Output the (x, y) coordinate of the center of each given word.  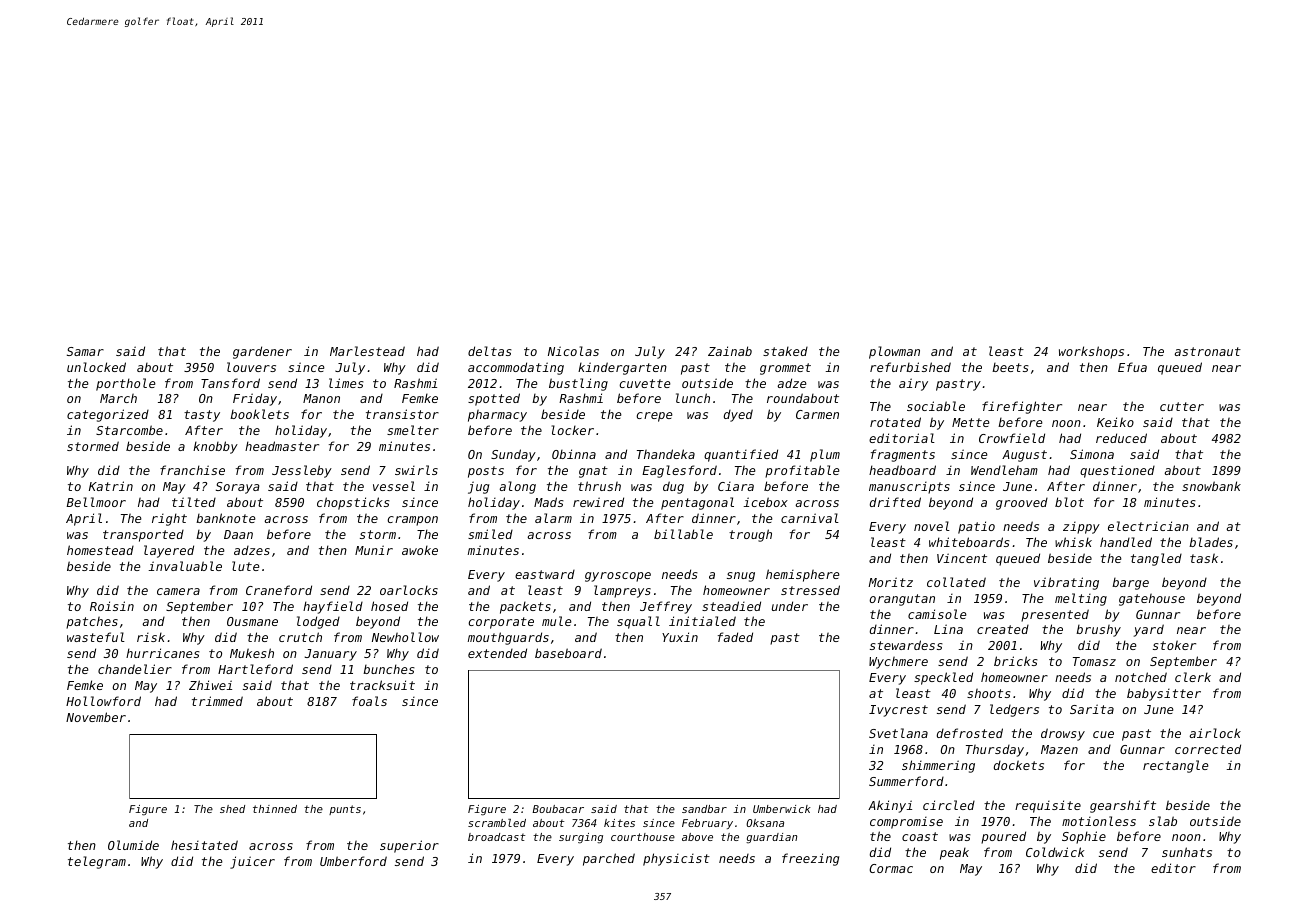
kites (619, 823)
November (96, 717)
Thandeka (666, 454)
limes (346, 383)
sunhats (1187, 852)
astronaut (1207, 351)
